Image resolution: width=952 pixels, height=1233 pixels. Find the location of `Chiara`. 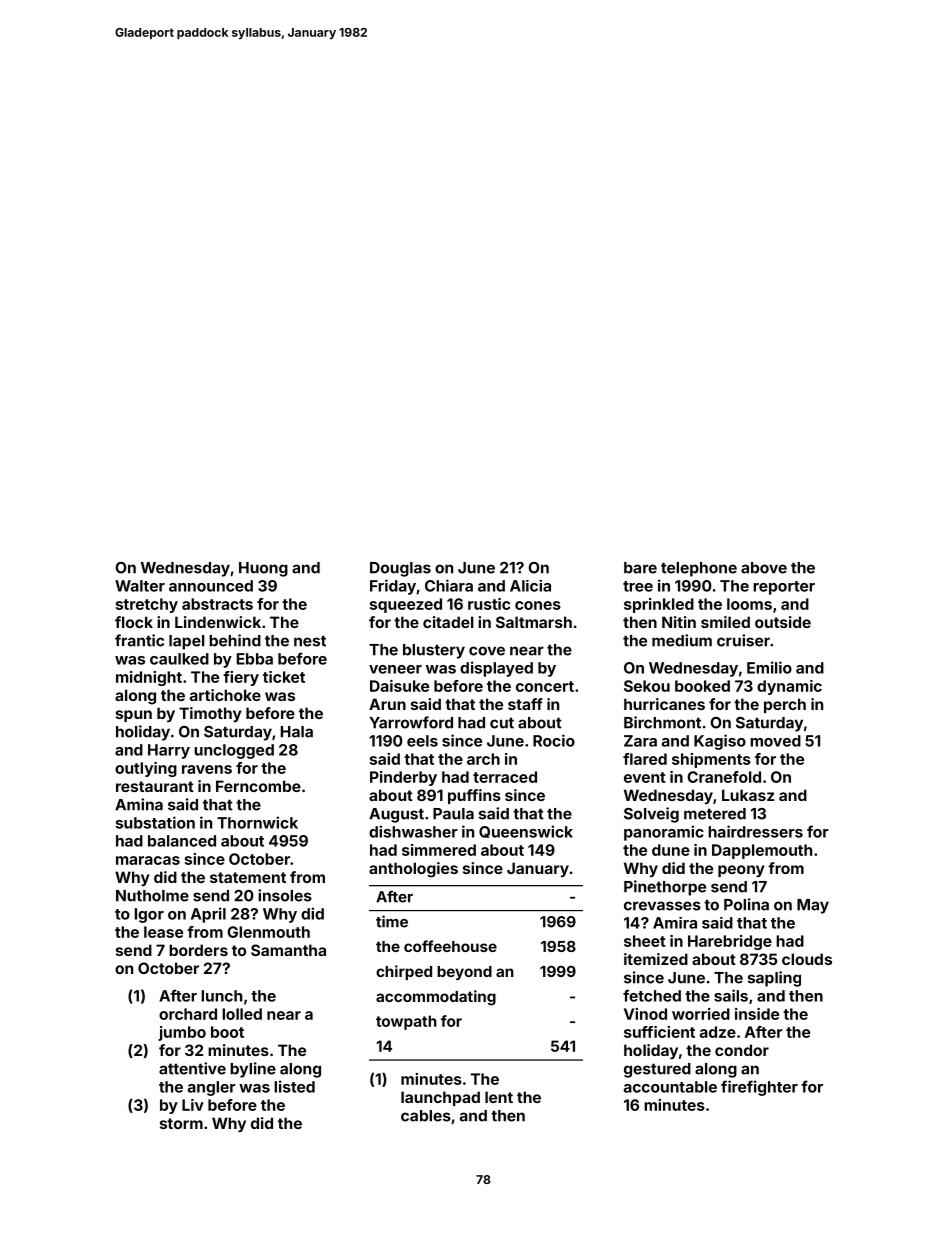

Chiara is located at coordinates (449, 585).
